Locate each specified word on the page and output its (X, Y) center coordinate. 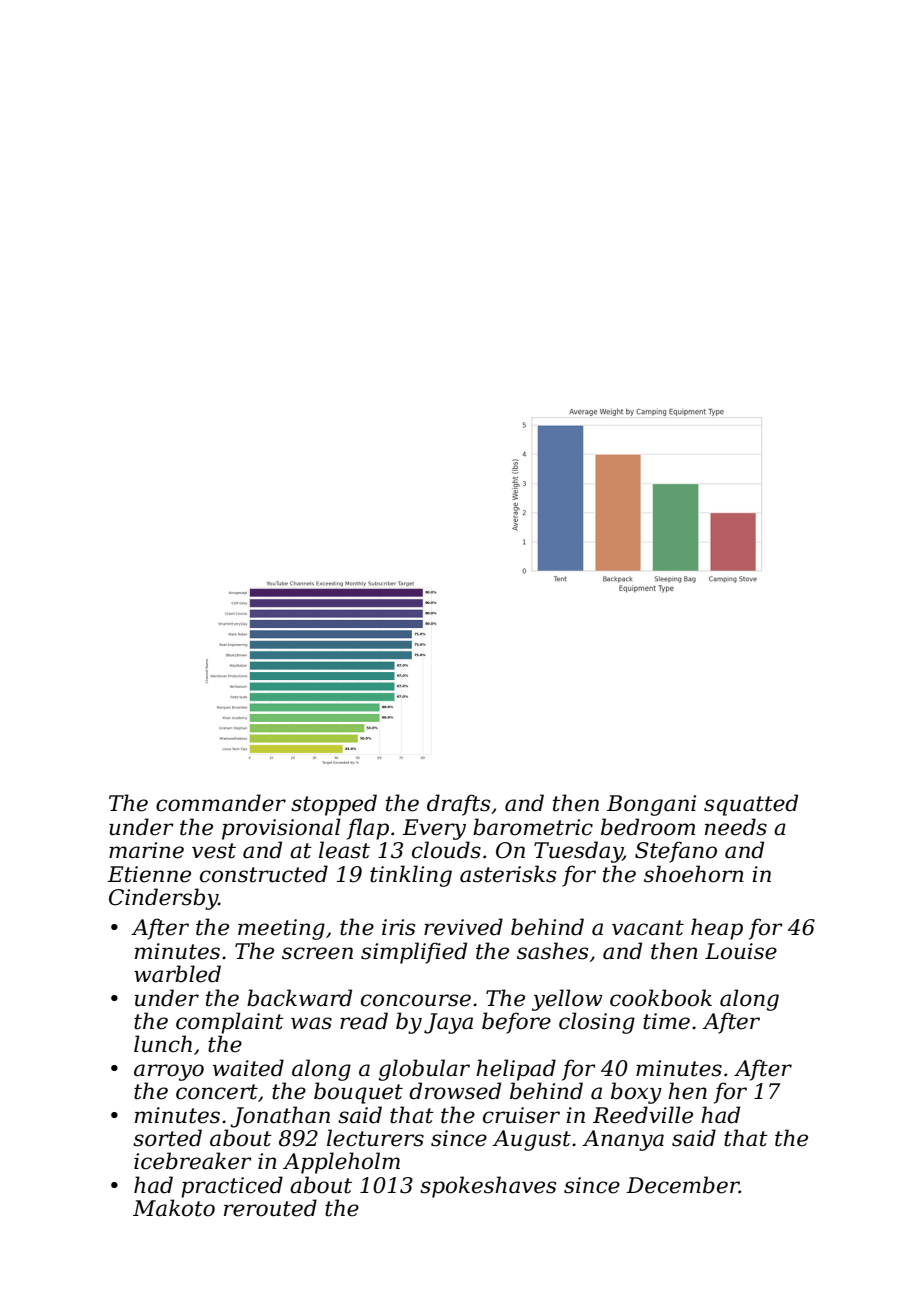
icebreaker (193, 1161)
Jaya (448, 1023)
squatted (751, 805)
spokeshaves (488, 1187)
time (666, 1021)
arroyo (169, 1072)
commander (221, 803)
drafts (458, 805)
